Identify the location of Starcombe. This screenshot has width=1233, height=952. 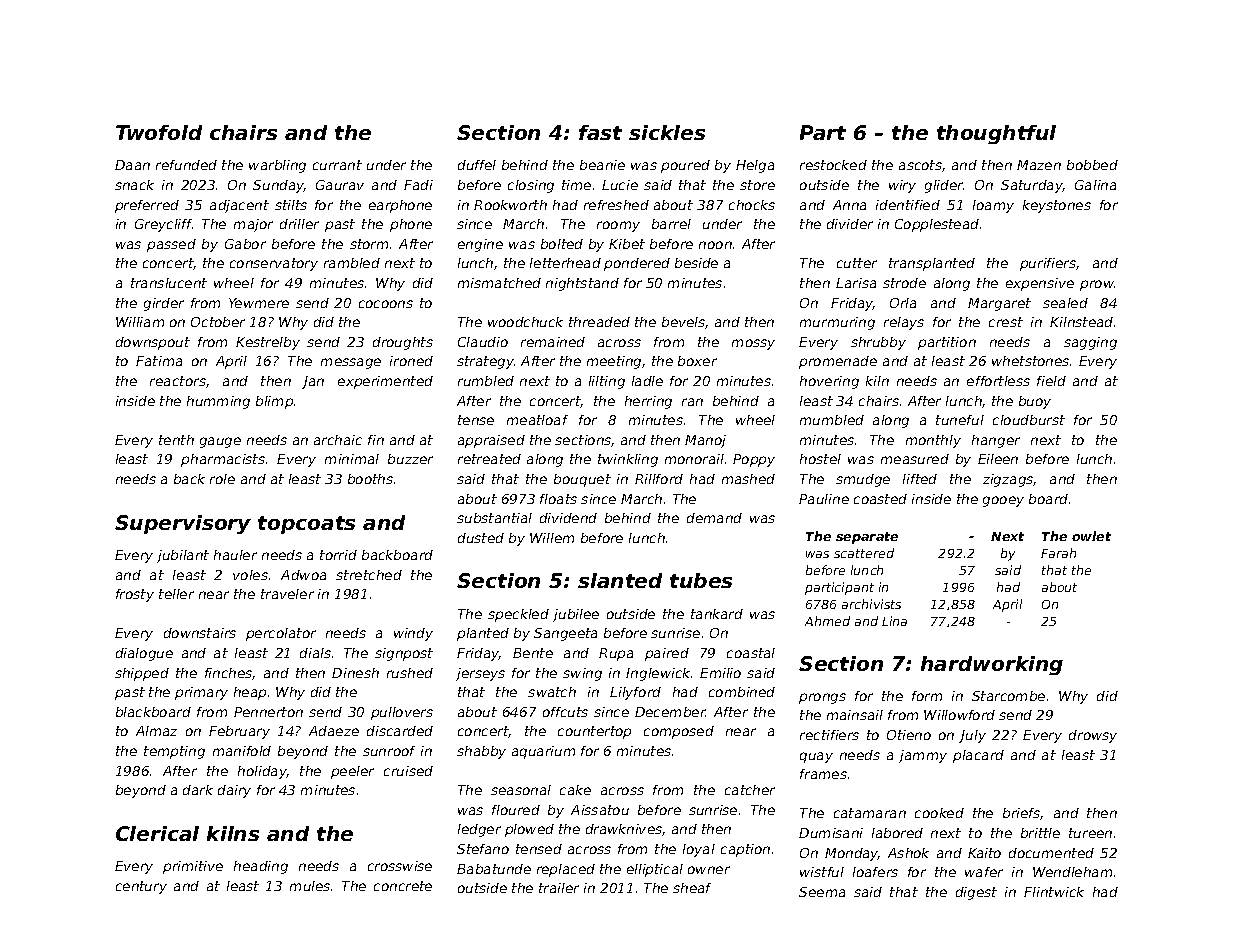
(1008, 696).
